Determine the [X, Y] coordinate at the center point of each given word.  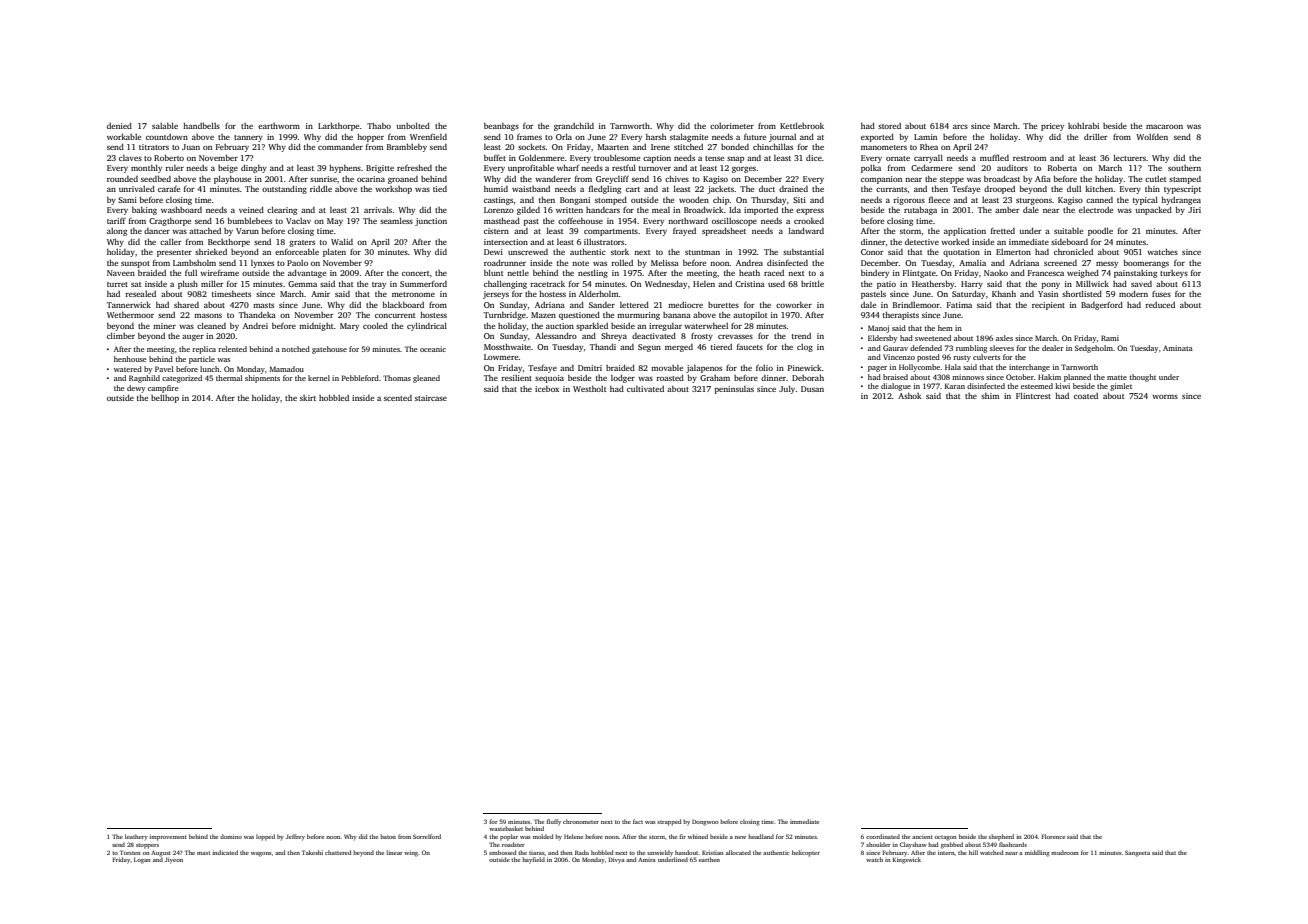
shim [990, 396]
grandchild [574, 127]
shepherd [1001, 837]
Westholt [589, 389]
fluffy [553, 822]
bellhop [165, 398]
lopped [265, 837]
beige [228, 169]
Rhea [929, 147]
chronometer [581, 821]
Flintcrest [1033, 395]
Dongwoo [705, 822]
